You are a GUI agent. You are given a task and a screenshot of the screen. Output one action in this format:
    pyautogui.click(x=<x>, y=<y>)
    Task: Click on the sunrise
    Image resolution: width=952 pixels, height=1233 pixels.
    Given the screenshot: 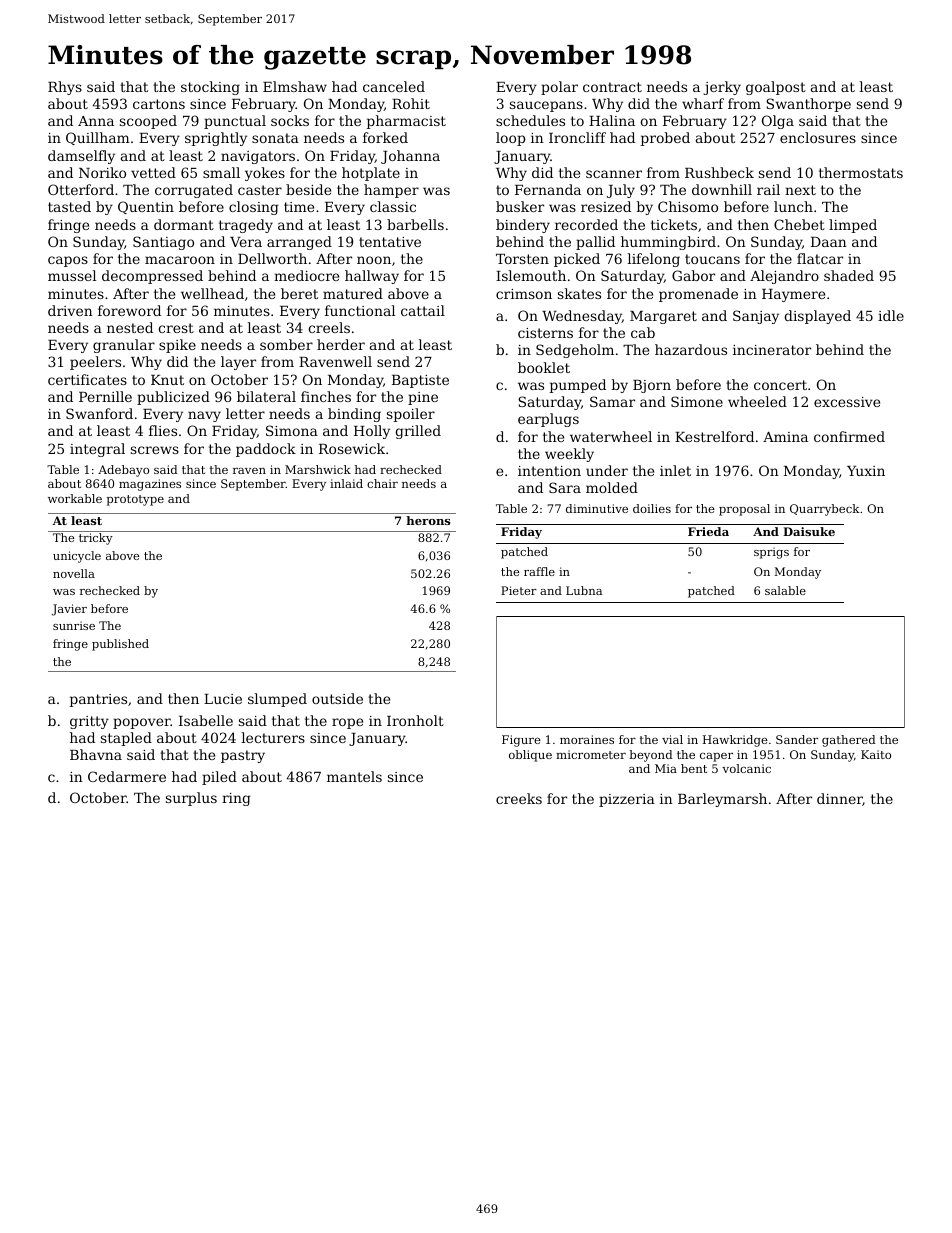 What is the action you would take?
    pyautogui.click(x=74, y=625)
